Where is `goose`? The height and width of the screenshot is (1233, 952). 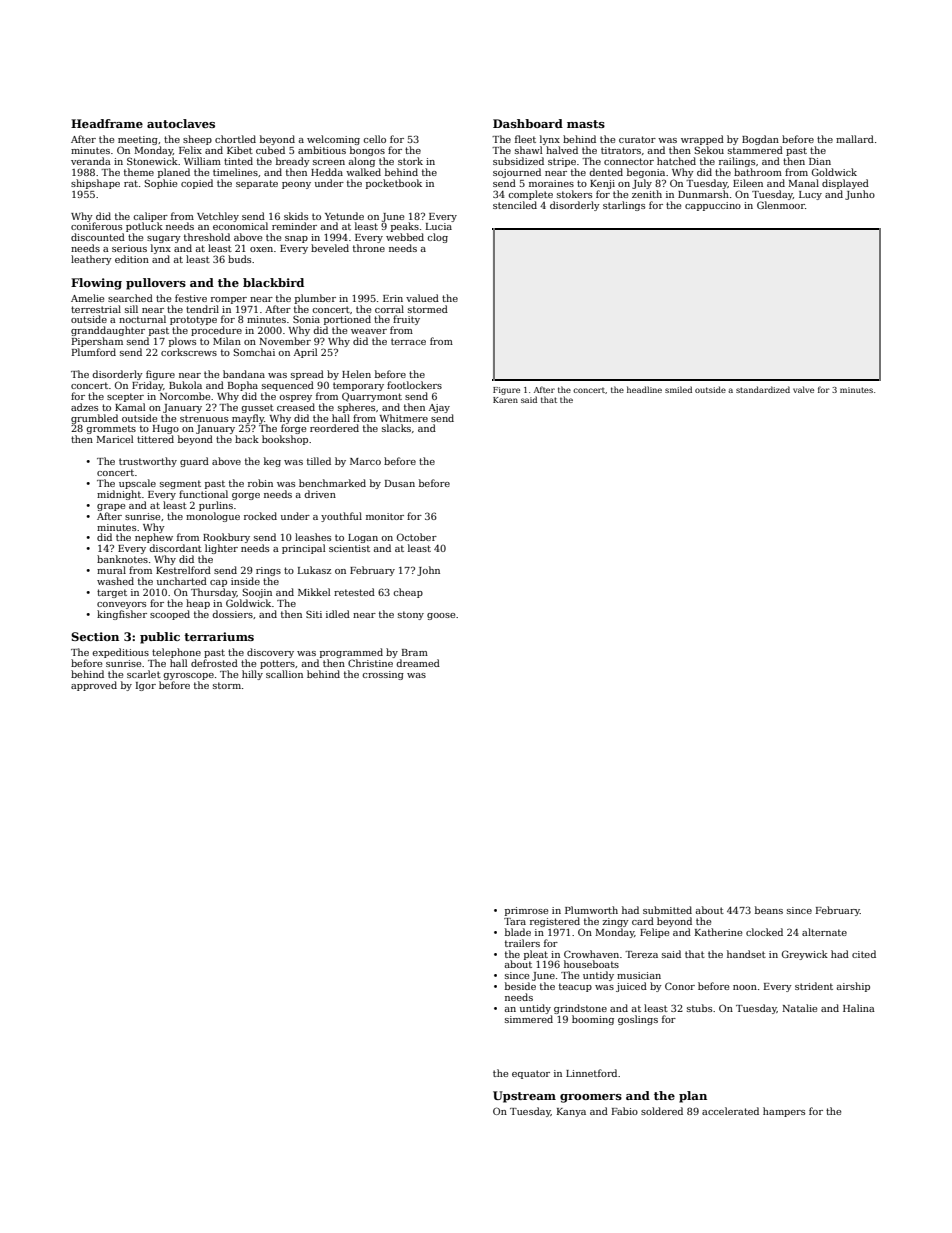
goose is located at coordinates (441, 616).
